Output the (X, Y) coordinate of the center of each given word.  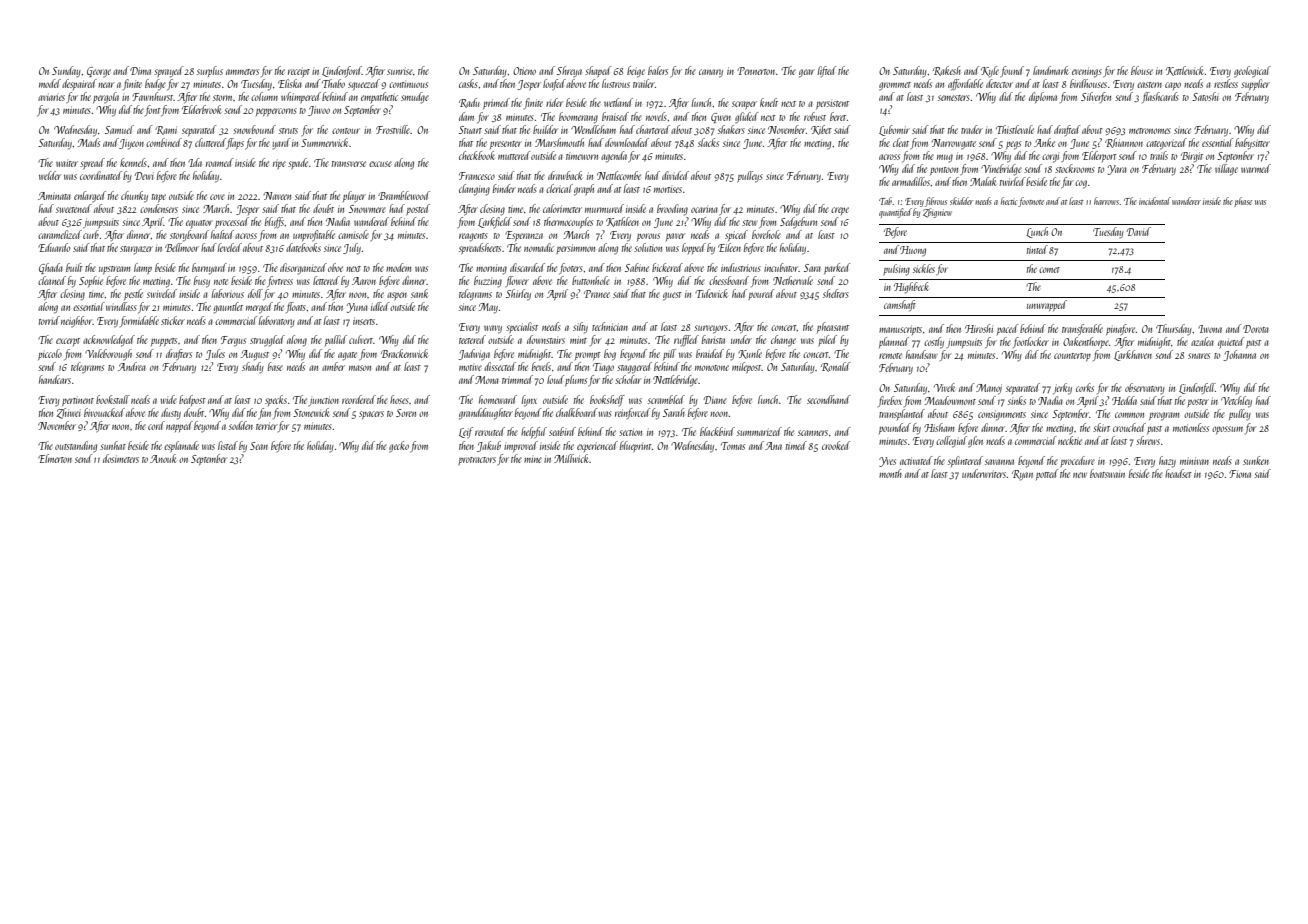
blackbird (717, 431)
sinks (1017, 400)
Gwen (721, 118)
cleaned (52, 280)
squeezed (364, 85)
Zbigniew (937, 213)
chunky (134, 197)
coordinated (101, 175)
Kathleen (622, 222)
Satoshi (1205, 96)
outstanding (76, 446)
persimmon (575, 249)
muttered (514, 155)
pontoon (944, 171)
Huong (913, 251)
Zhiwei (69, 413)
